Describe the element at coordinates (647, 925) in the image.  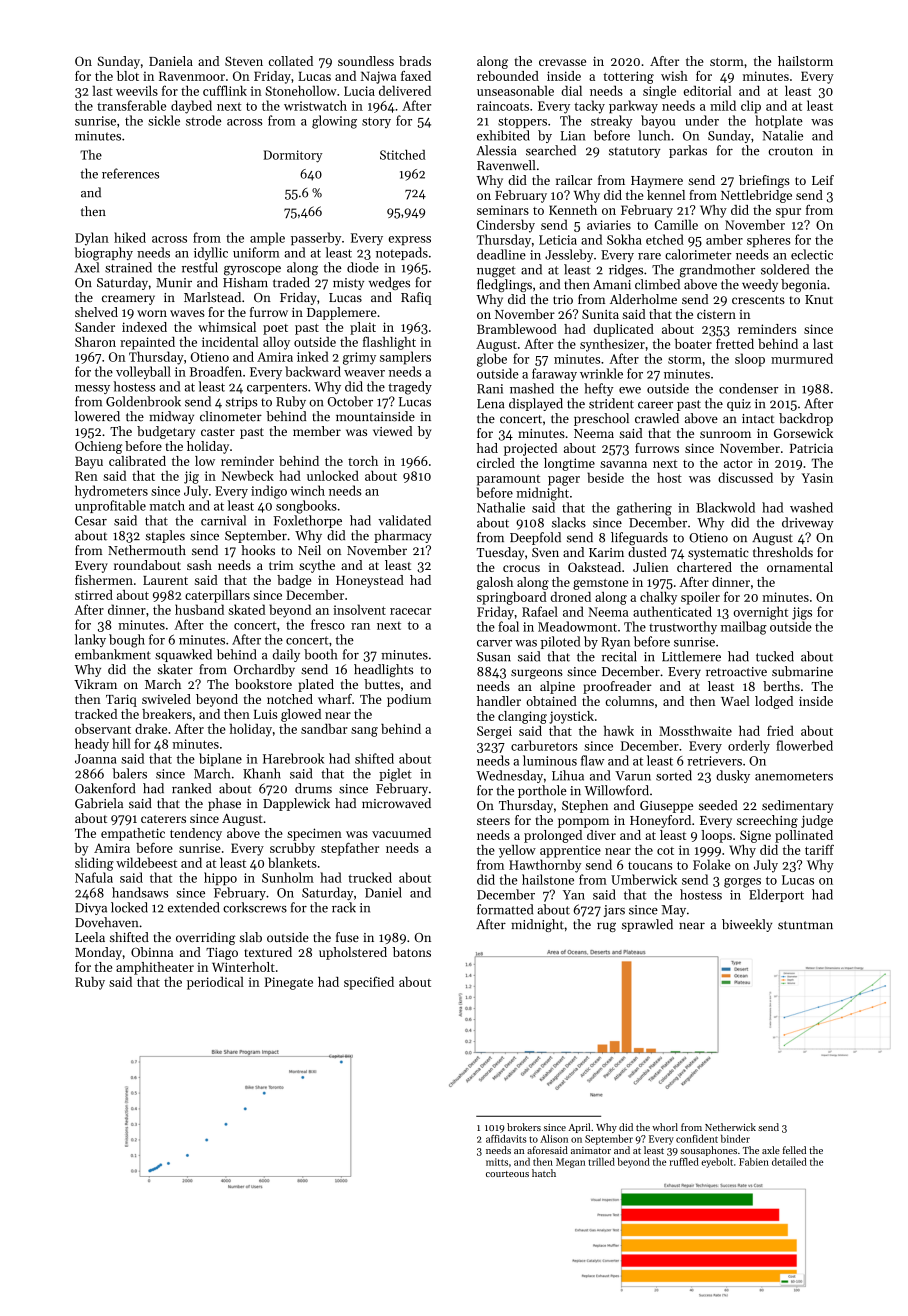
I see `sprawled` at that location.
